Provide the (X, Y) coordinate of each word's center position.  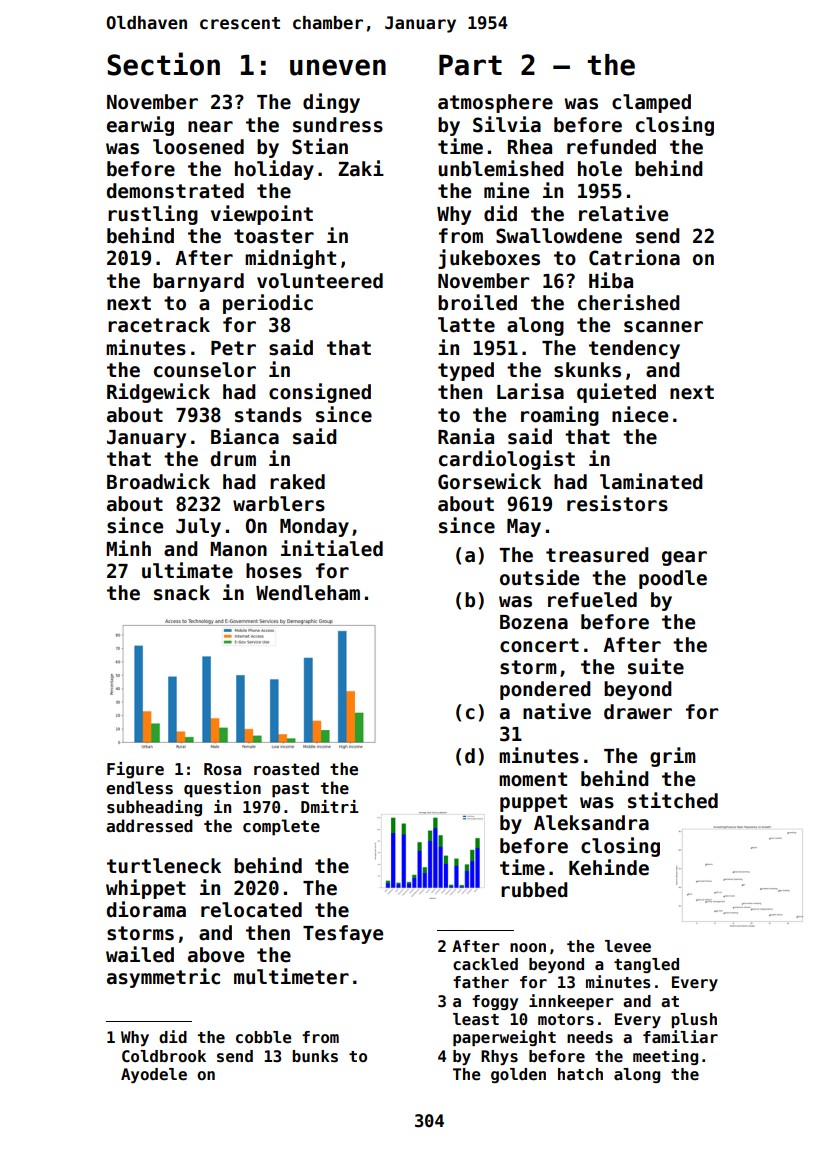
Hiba (611, 280)
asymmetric (163, 978)
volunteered (320, 281)
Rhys (499, 1057)
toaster (274, 236)
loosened (198, 147)
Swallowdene (559, 236)
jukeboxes (489, 259)
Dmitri (330, 806)
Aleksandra (591, 823)
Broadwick (158, 481)
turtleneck (164, 866)
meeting (665, 1057)
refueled (592, 600)
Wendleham (308, 593)
